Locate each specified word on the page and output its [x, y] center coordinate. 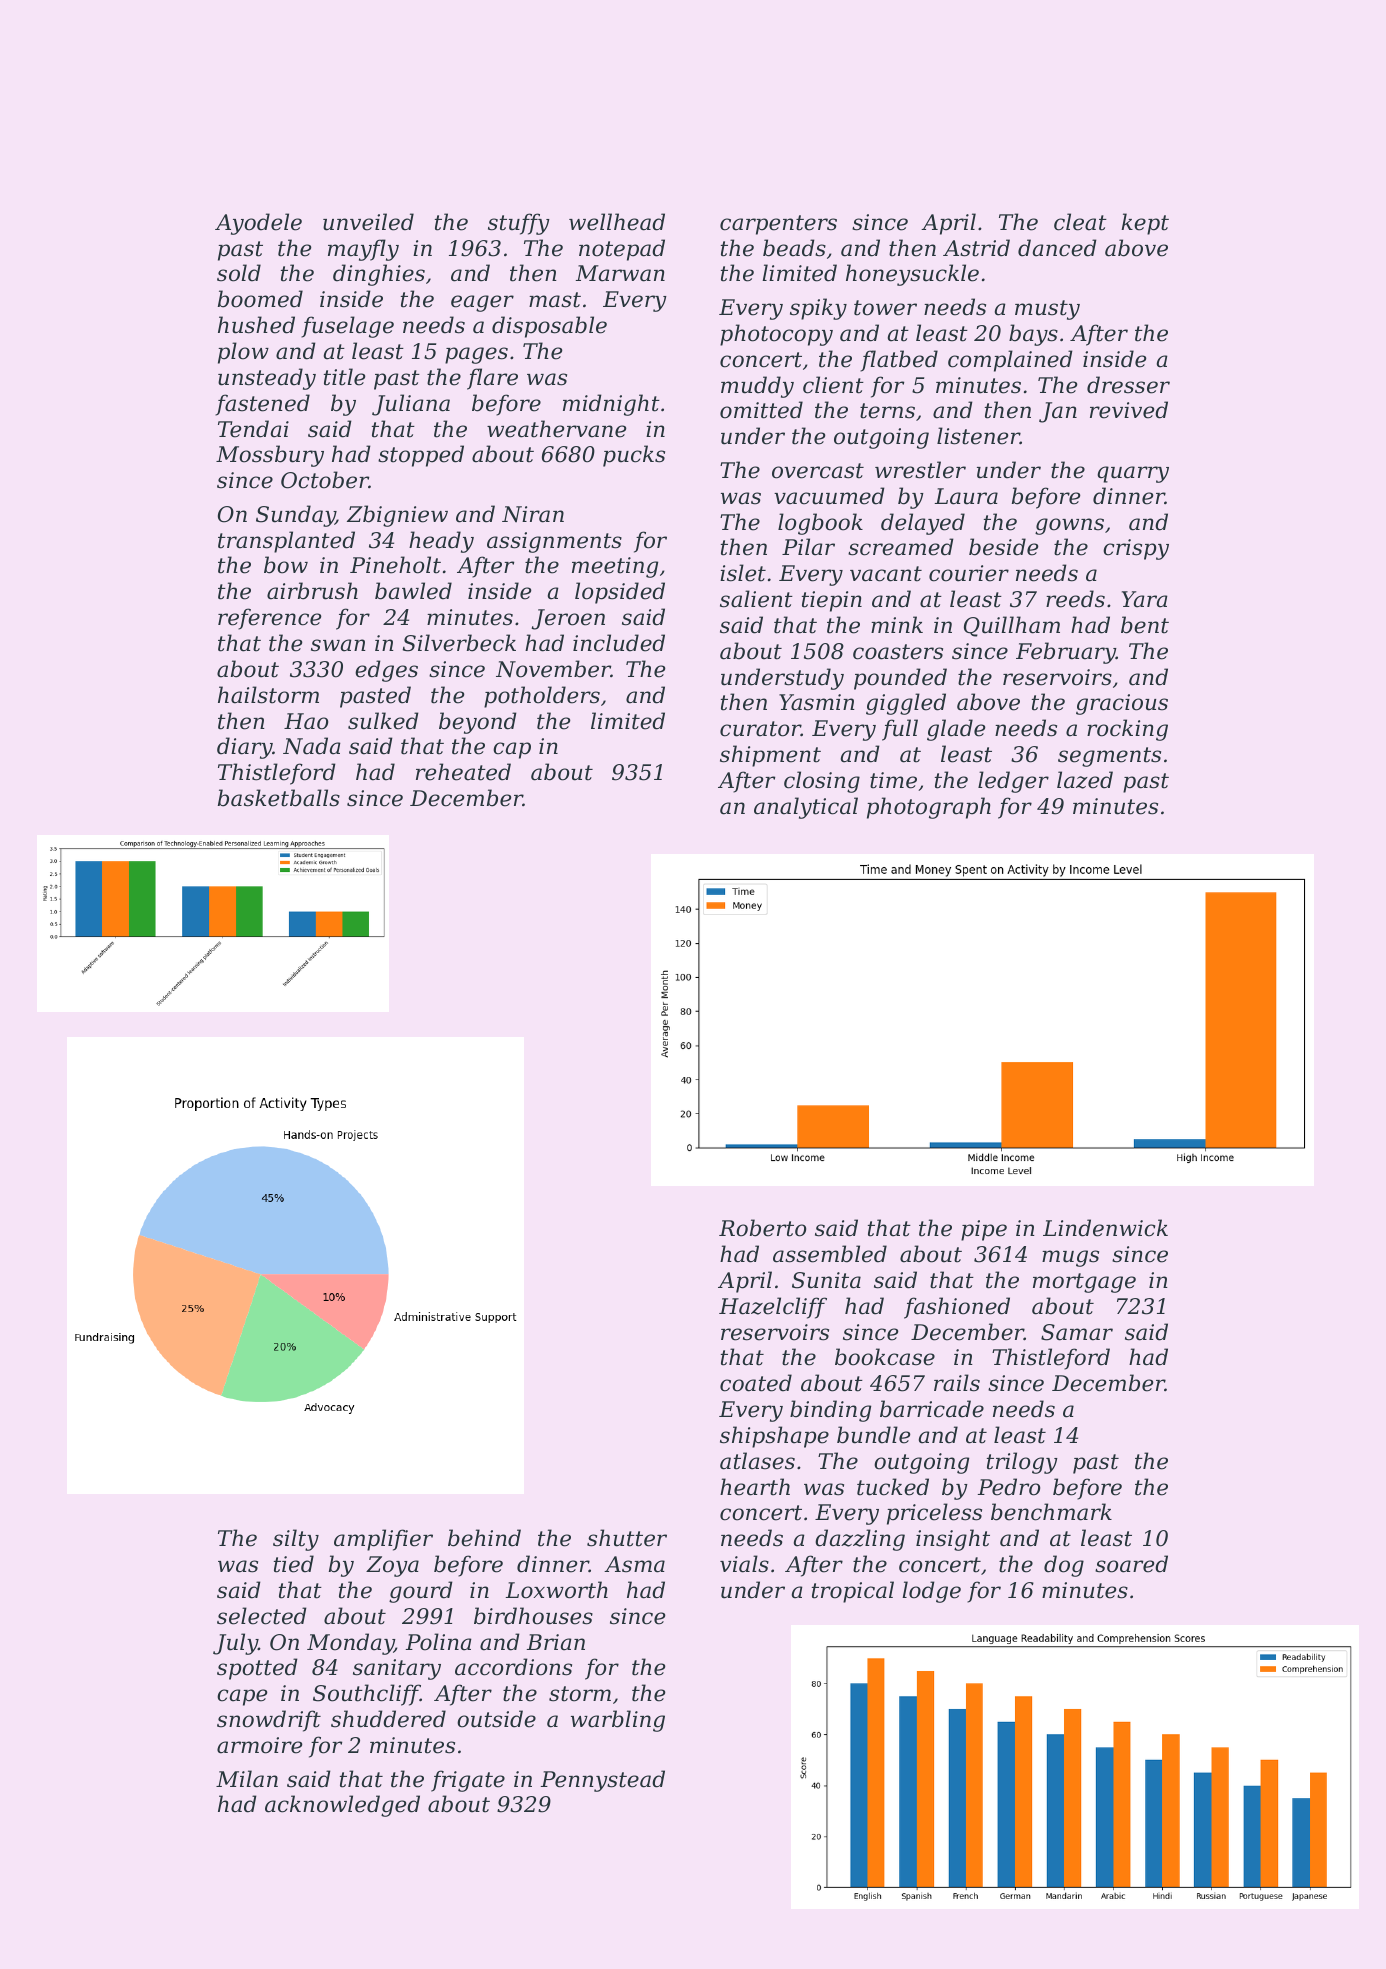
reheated [463, 772]
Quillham [1012, 626]
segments [1109, 757]
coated [756, 1383]
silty [296, 1540]
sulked [383, 721]
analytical [806, 808]
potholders [542, 697]
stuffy [519, 224]
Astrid [976, 248]
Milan [247, 1779]
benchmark [1051, 1512]
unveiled [368, 222]
